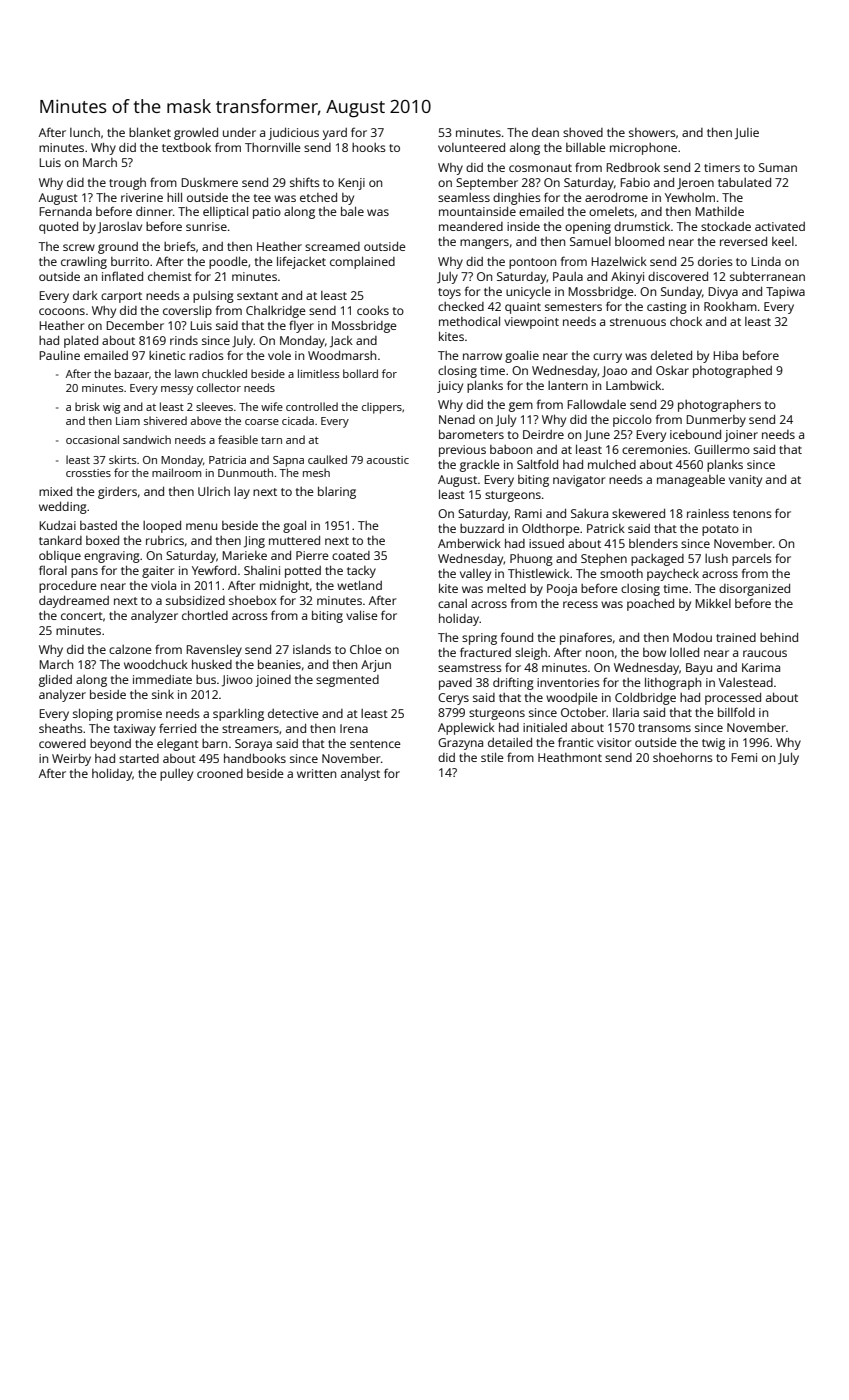 This screenshot has width=849, height=1400. Describe the element at coordinates (667, 308) in the screenshot. I see `casting` at that location.
